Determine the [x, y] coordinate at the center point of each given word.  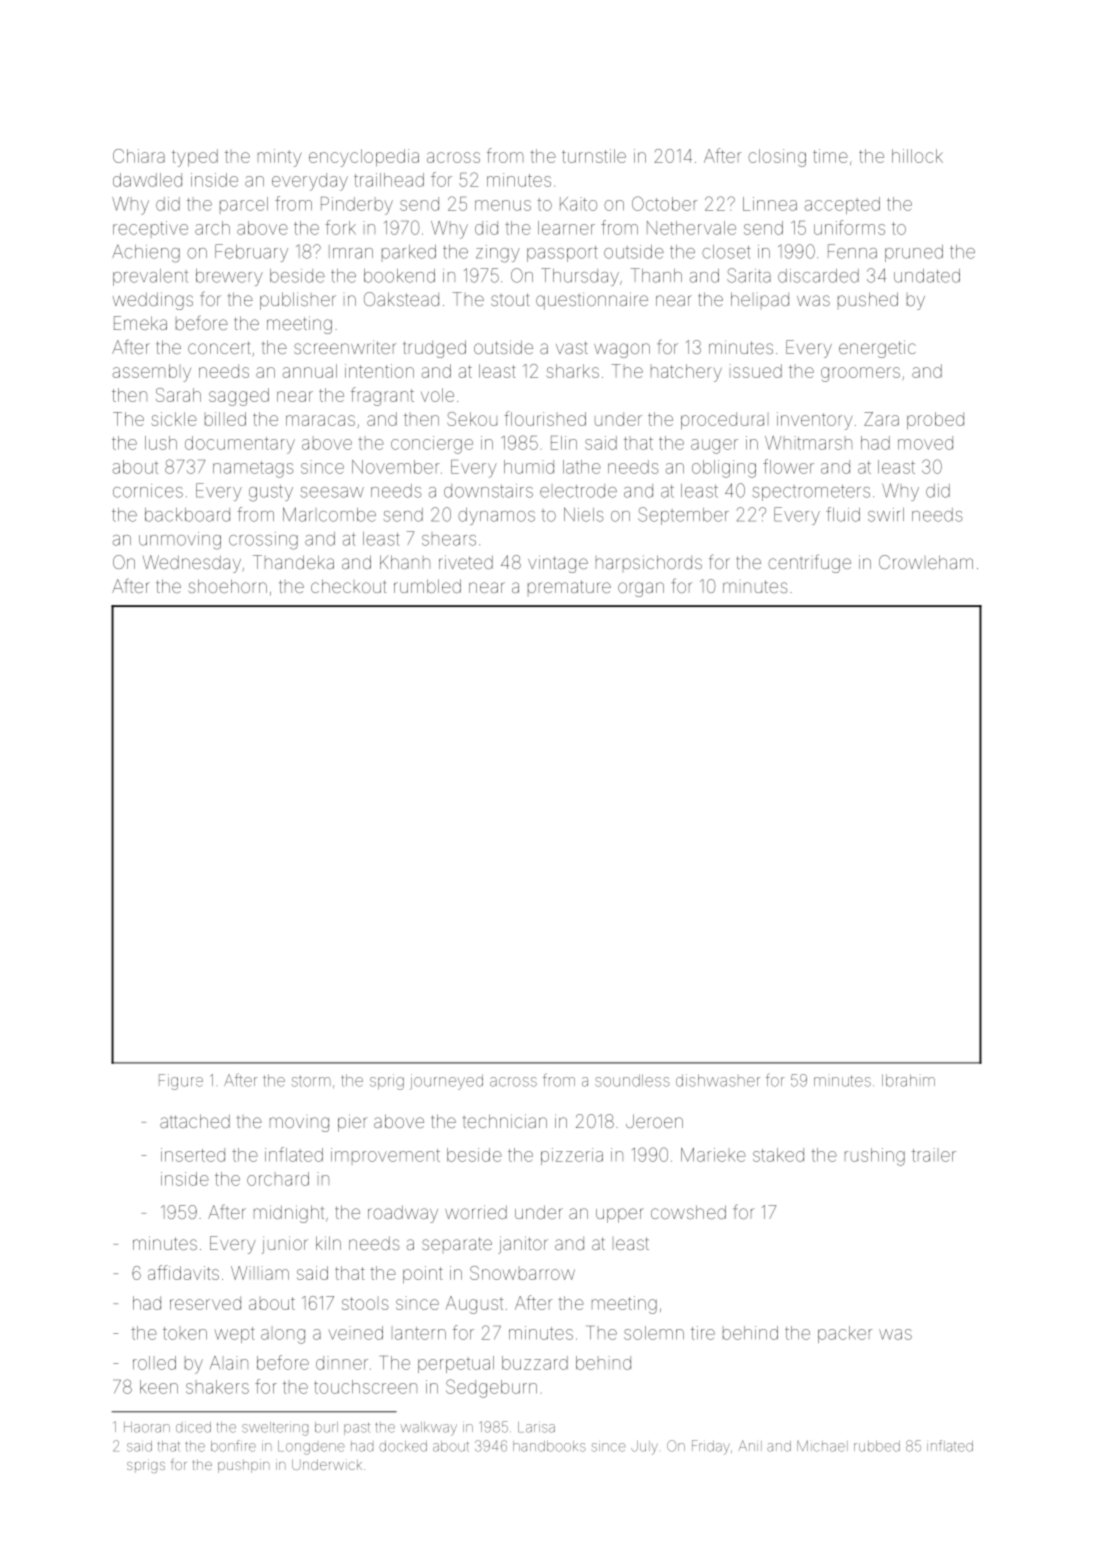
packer [845, 1334]
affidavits [183, 1272]
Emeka [140, 323]
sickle [174, 419]
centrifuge [809, 563]
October [664, 203]
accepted [842, 205]
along [283, 1336]
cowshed [688, 1212]
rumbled [427, 586]
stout [510, 299]
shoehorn [228, 586]
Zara [881, 419]
